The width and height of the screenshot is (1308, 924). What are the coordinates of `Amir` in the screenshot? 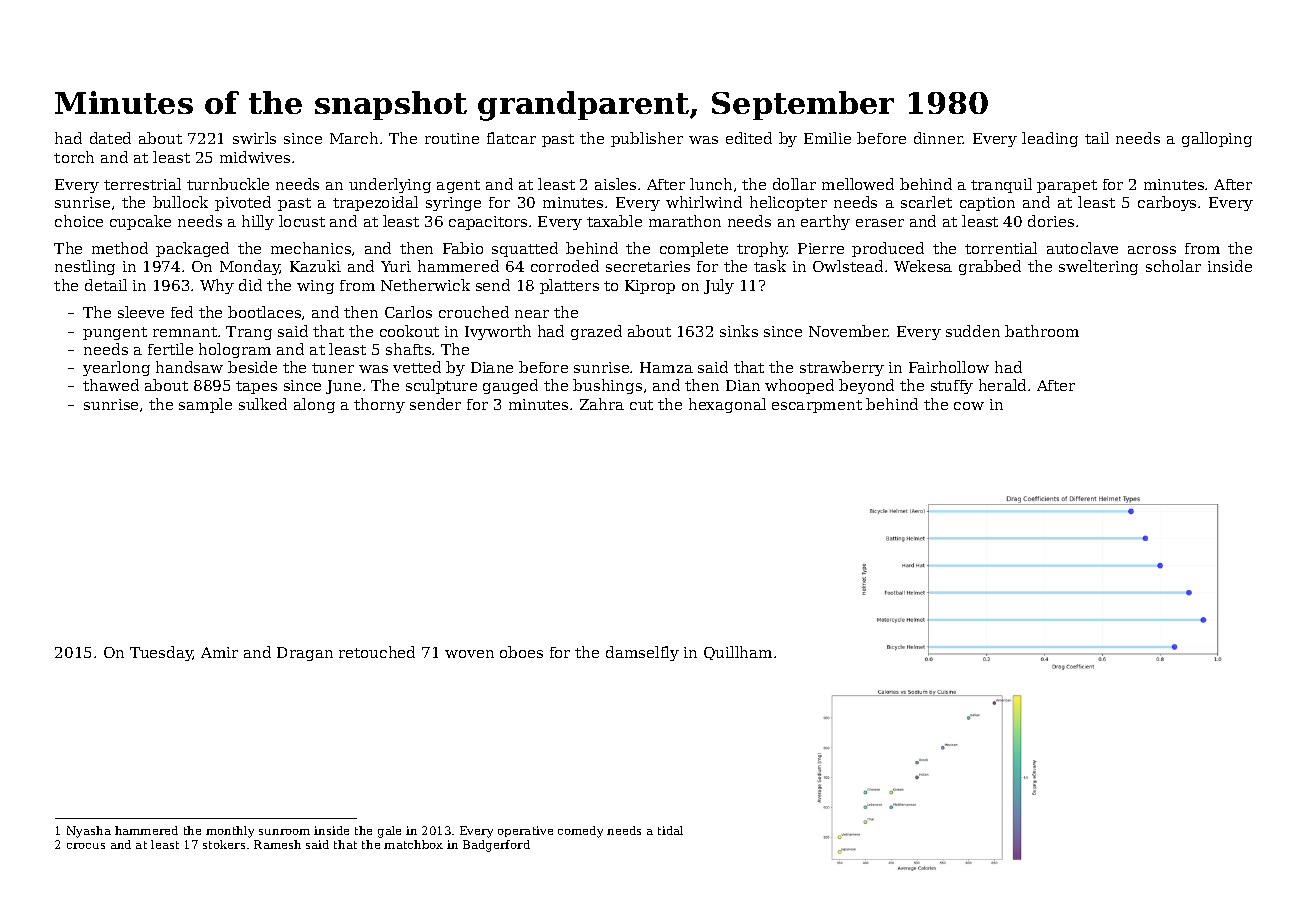 It's located at (219, 652).
